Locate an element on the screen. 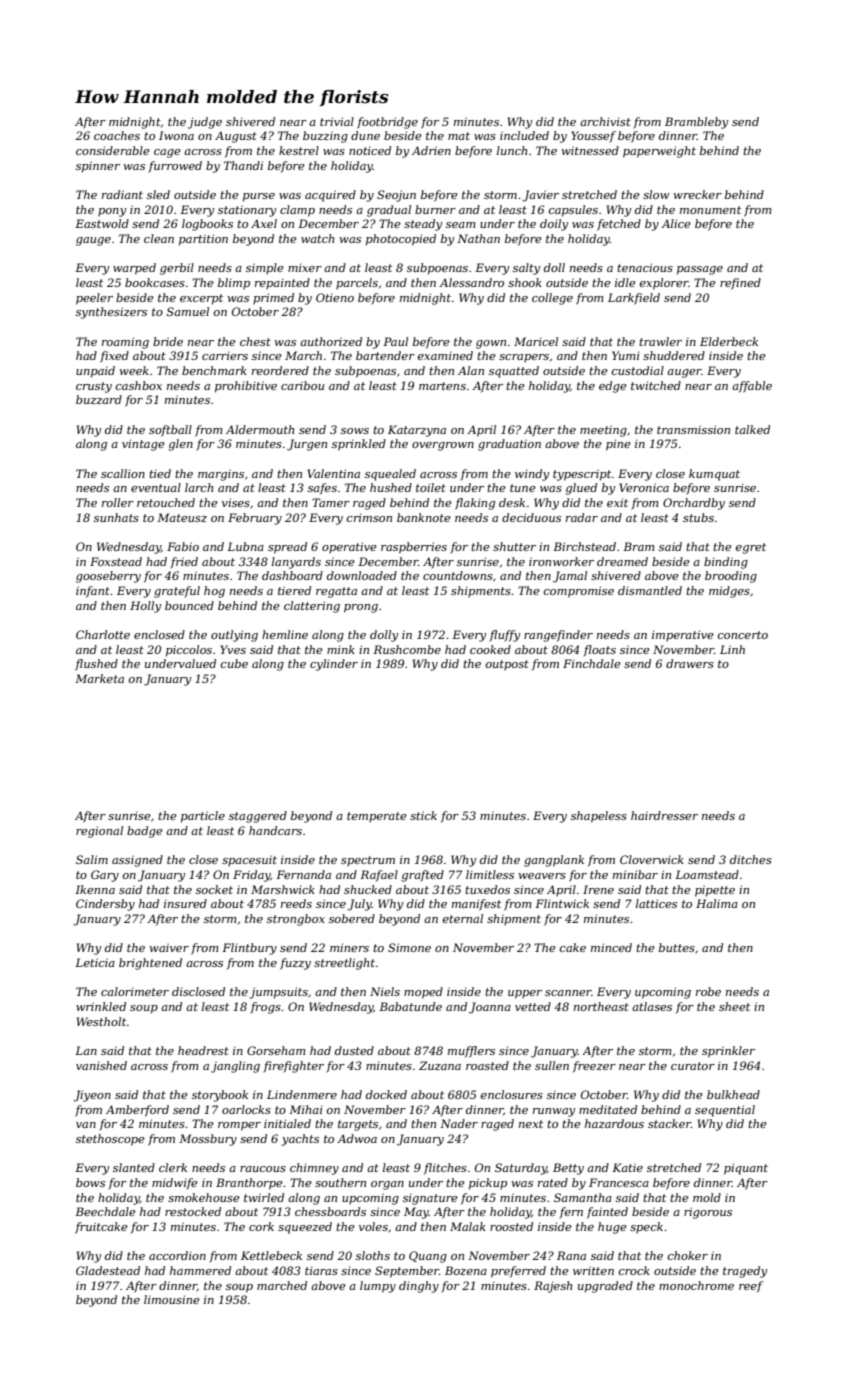  reef is located at coordinates (751, 1287).
